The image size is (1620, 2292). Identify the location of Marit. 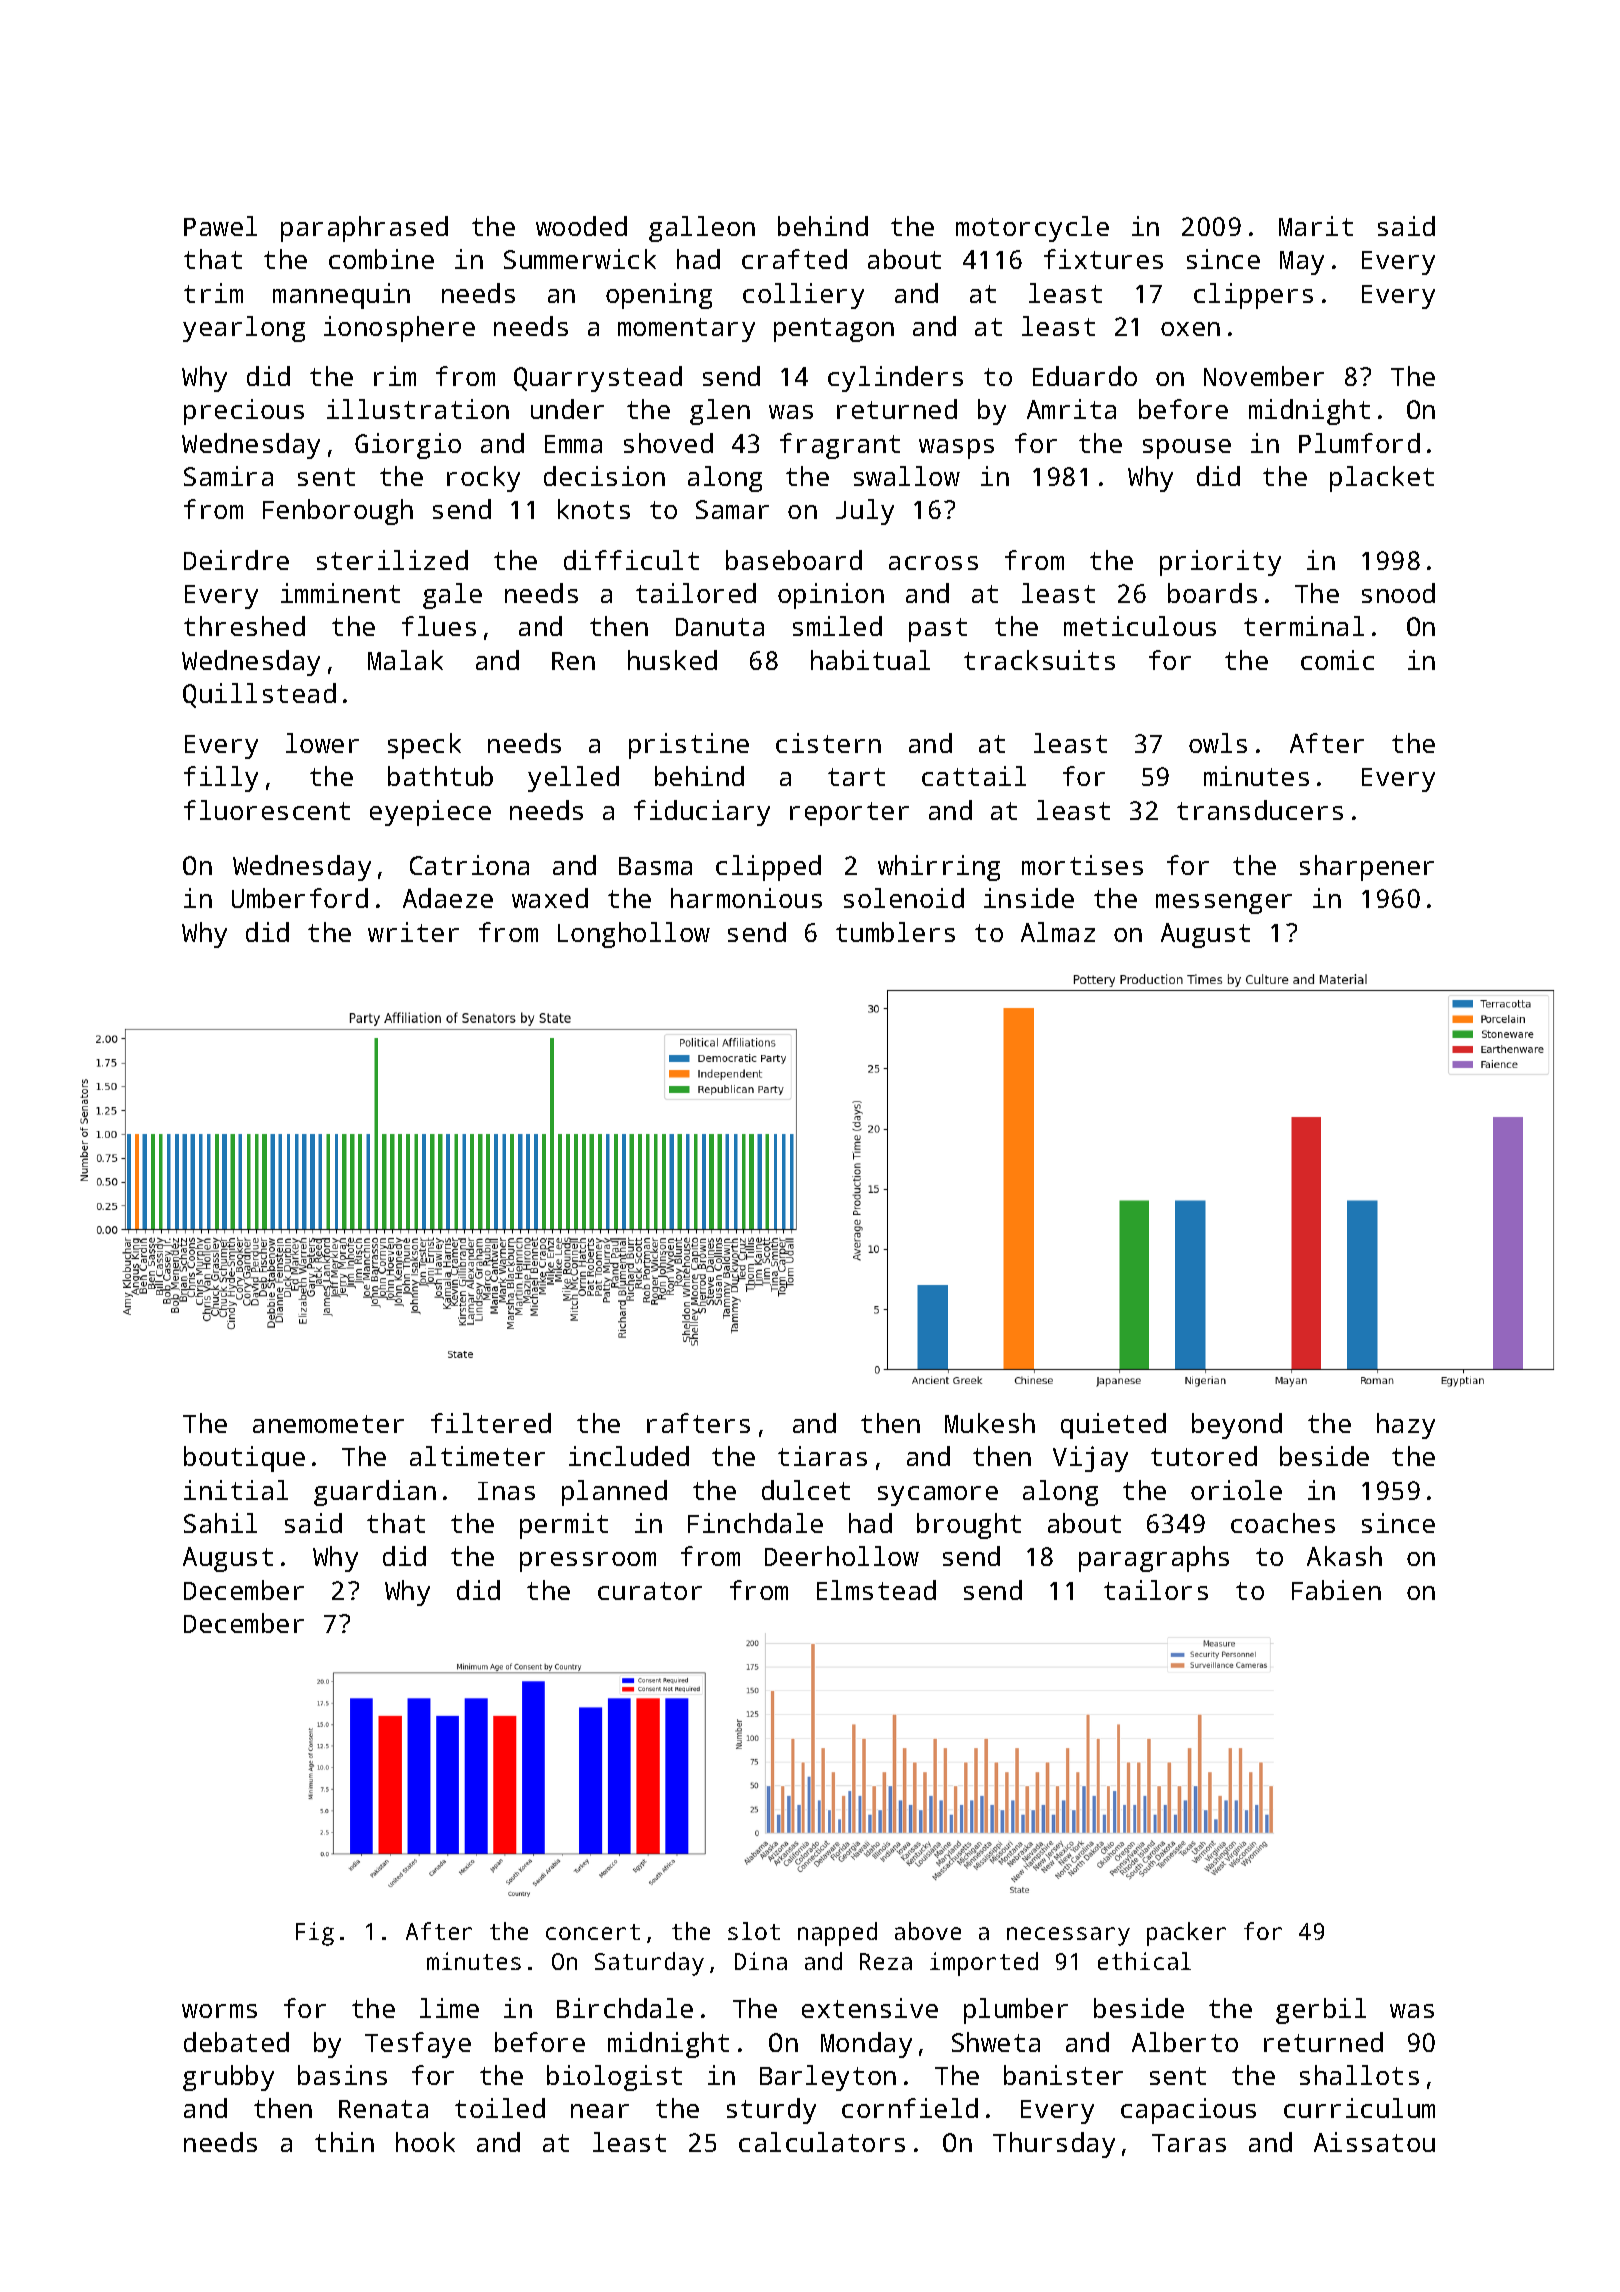
(1316, 226).
